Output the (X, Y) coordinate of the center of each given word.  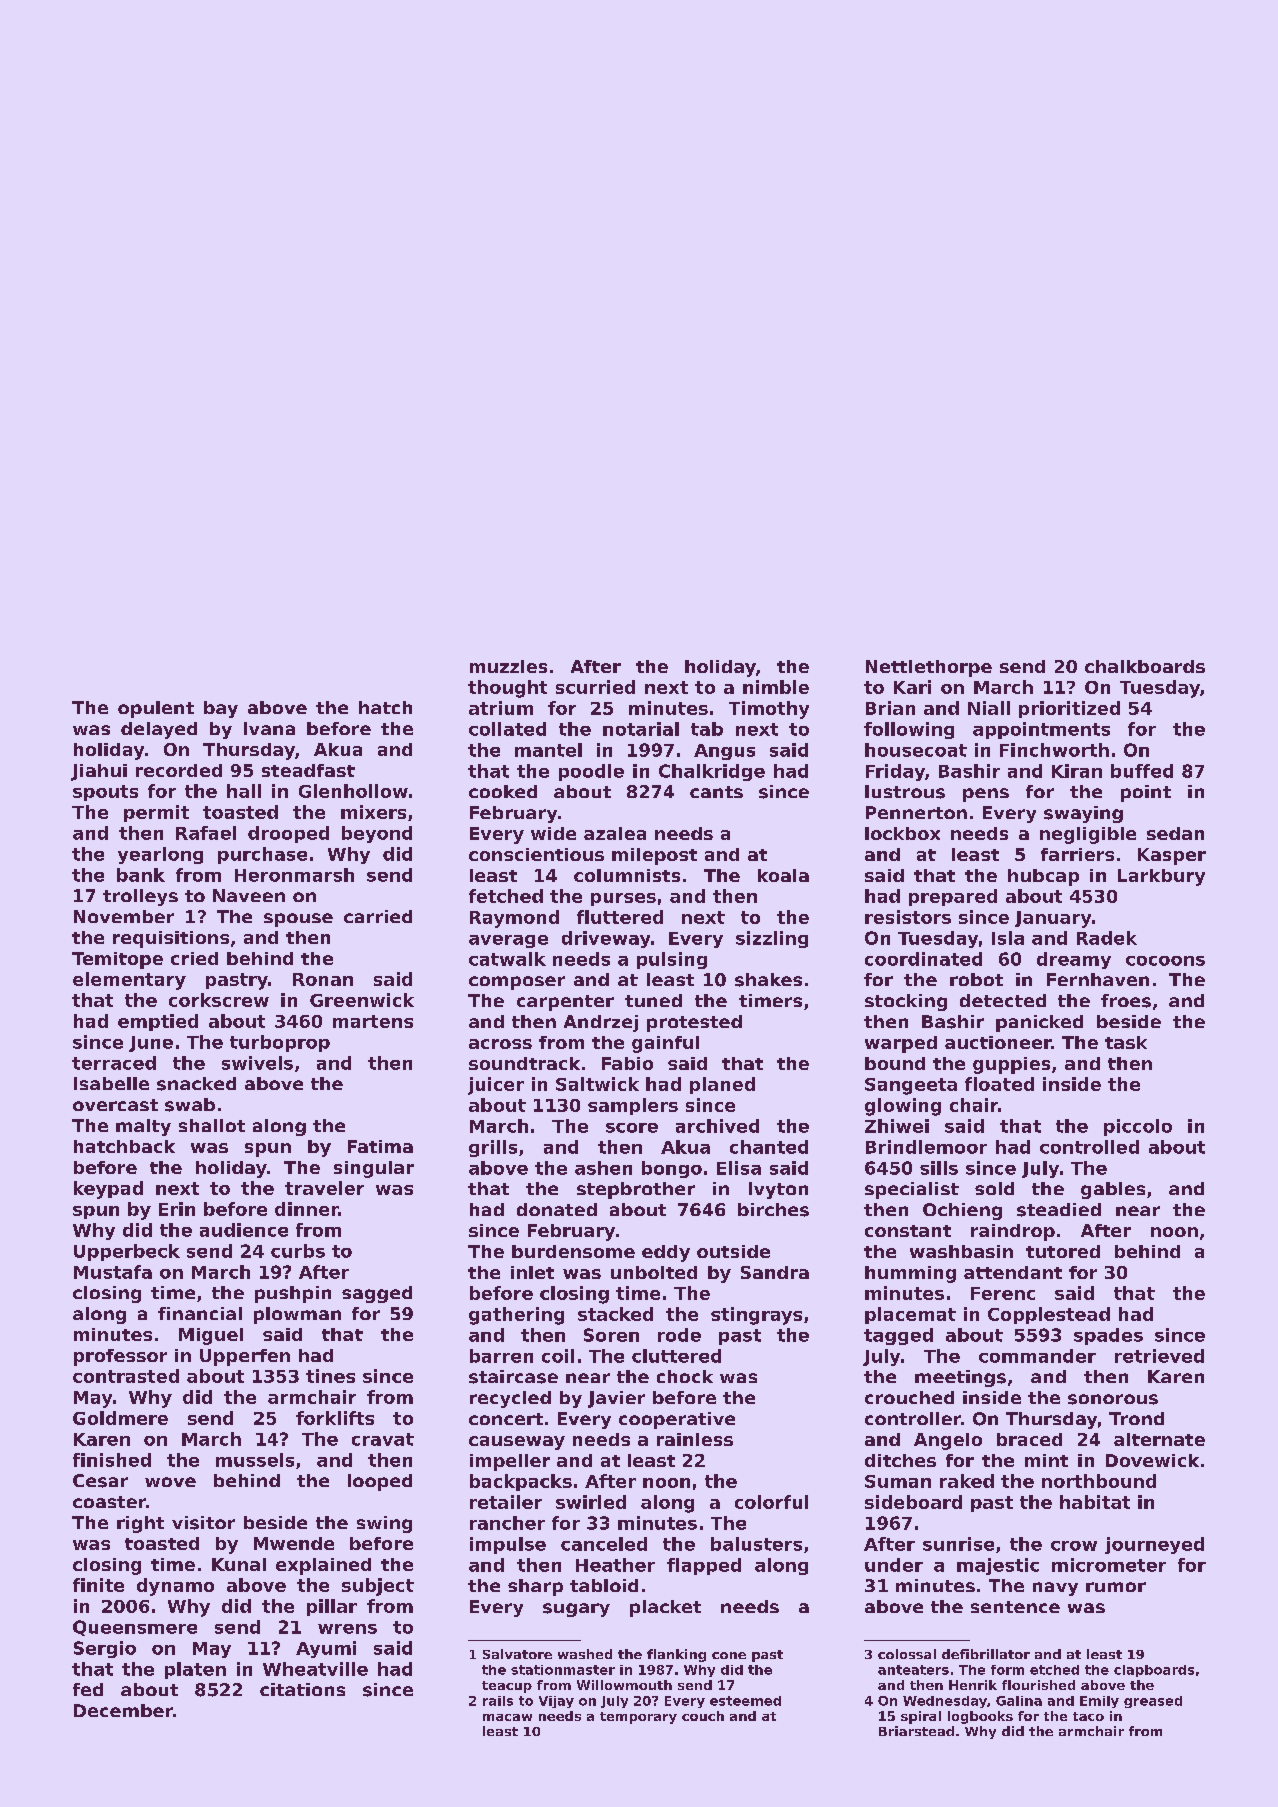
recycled (510, 1399)
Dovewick (1152, 1460)
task (1126, 1042)
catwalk (507, 959)
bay (221, 709)
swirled (591, 1502)
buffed (1142, 771)
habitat (1095, 1502)
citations (302, 1689)
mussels (255, 1460)
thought (507, 689)
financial (200, 1313)
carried (378, 916)
